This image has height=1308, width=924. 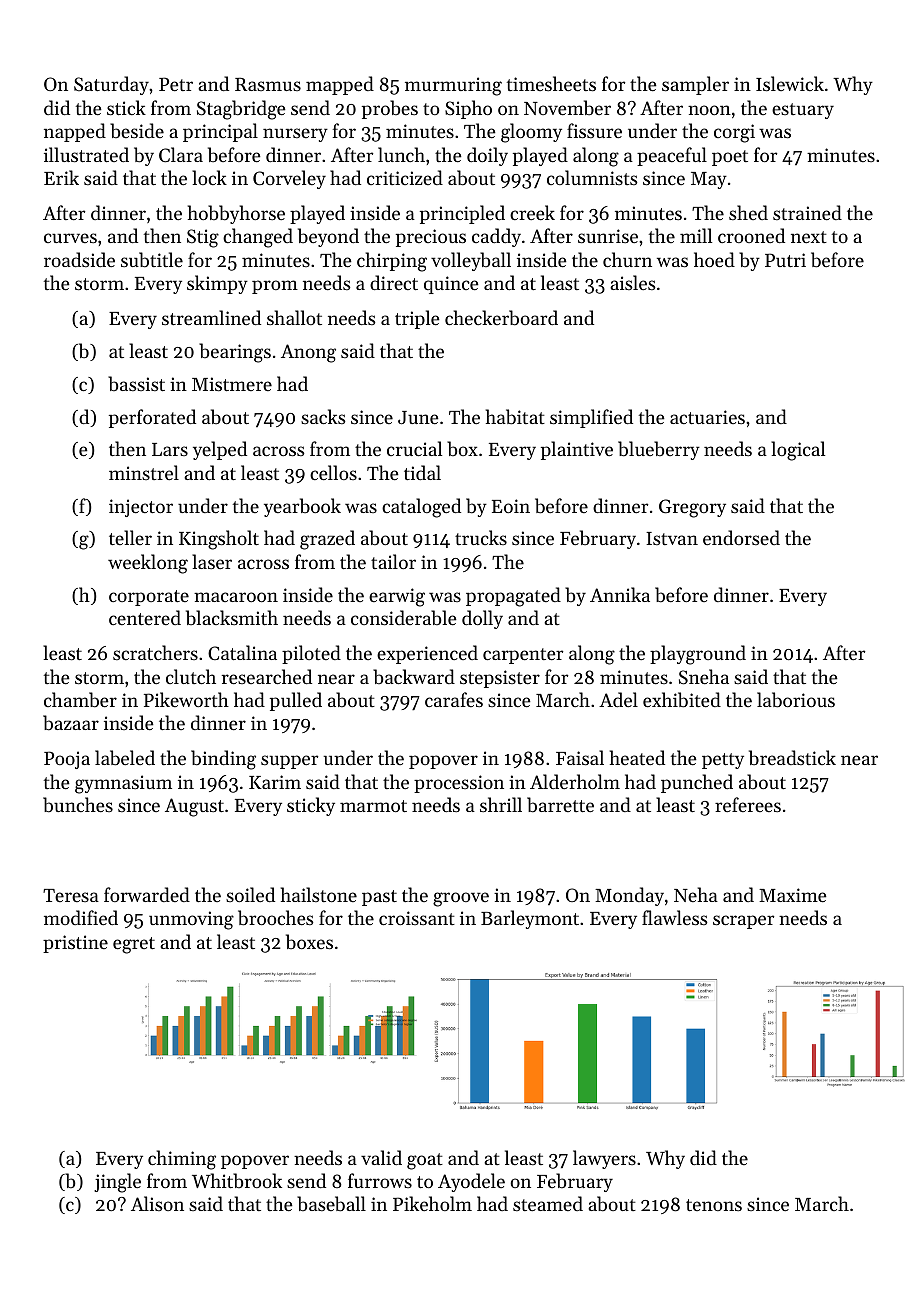 I want to click on dolly, so click(x=482, y=619).
